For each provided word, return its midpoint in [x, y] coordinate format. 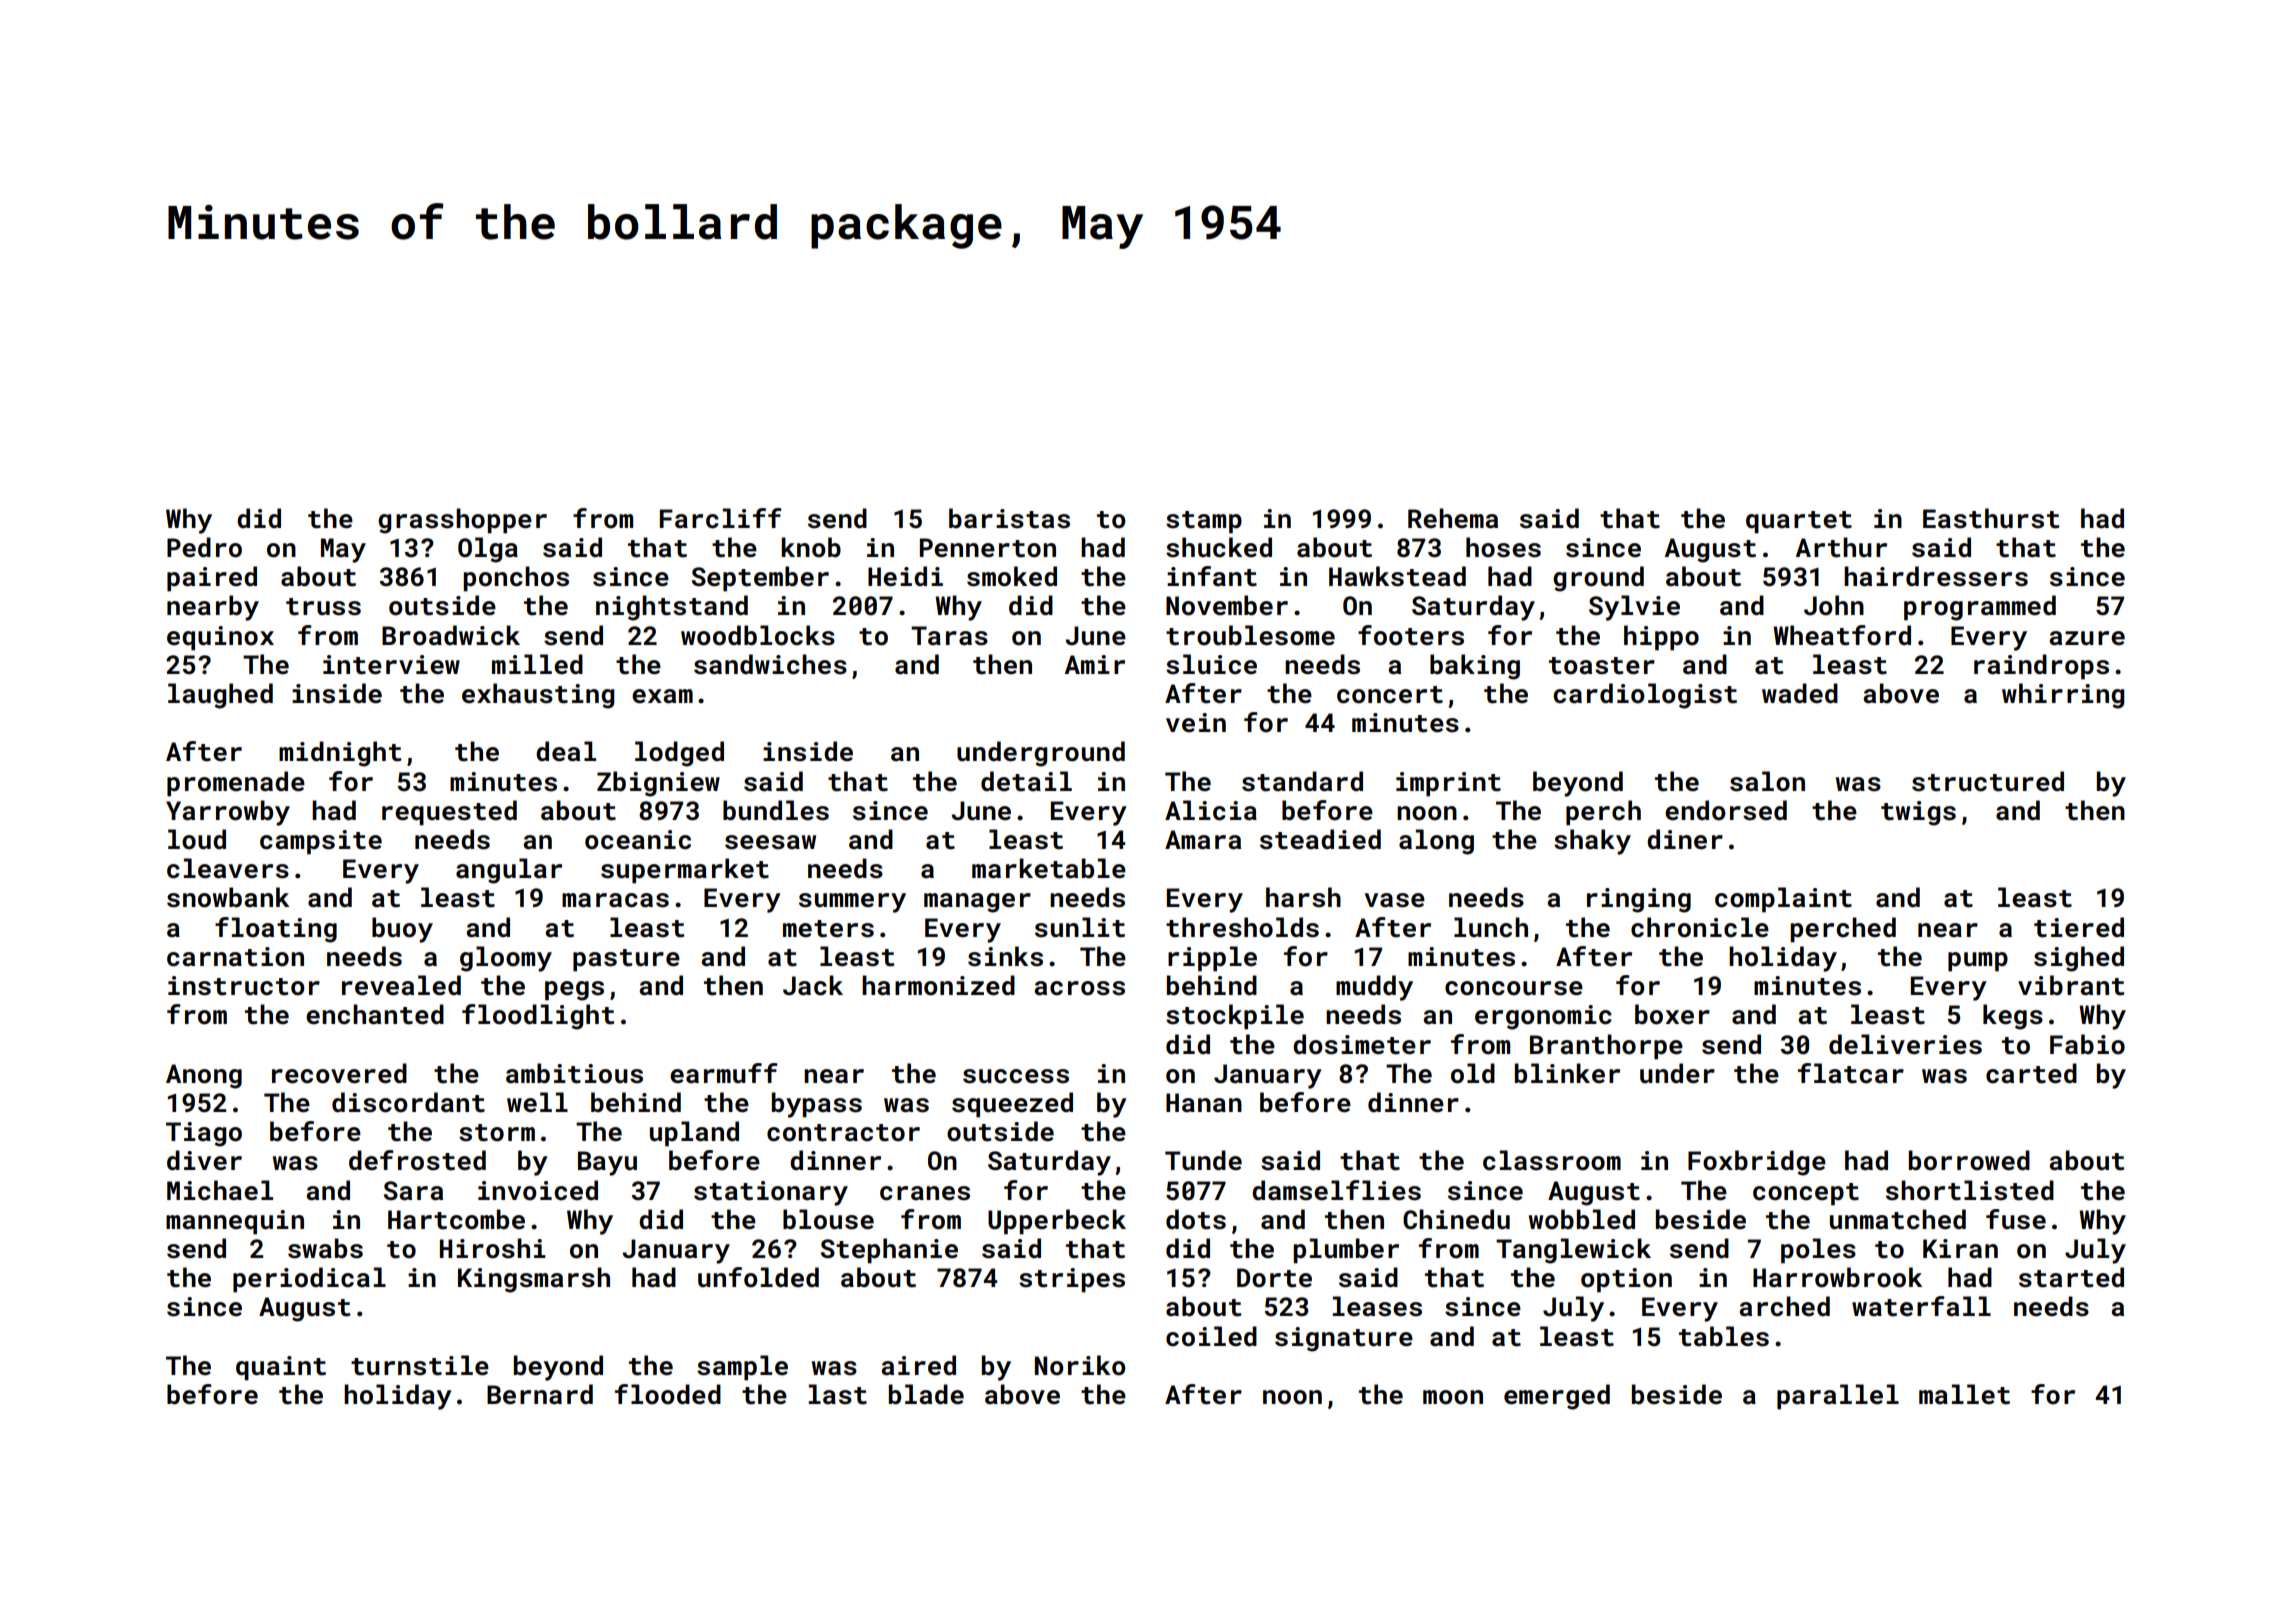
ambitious [574, 1073]
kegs [2013, 1017]
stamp [1204, 522]
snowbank [228, 897]
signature [1344, 1339]
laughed [220, 696]
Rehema [1453, 518]
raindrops [2041, 667]
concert [1390, 695]
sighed [2079, 959]
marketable [1049, 868]
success [1016, 1076]
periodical [309, 1280]
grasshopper [462, 521]
